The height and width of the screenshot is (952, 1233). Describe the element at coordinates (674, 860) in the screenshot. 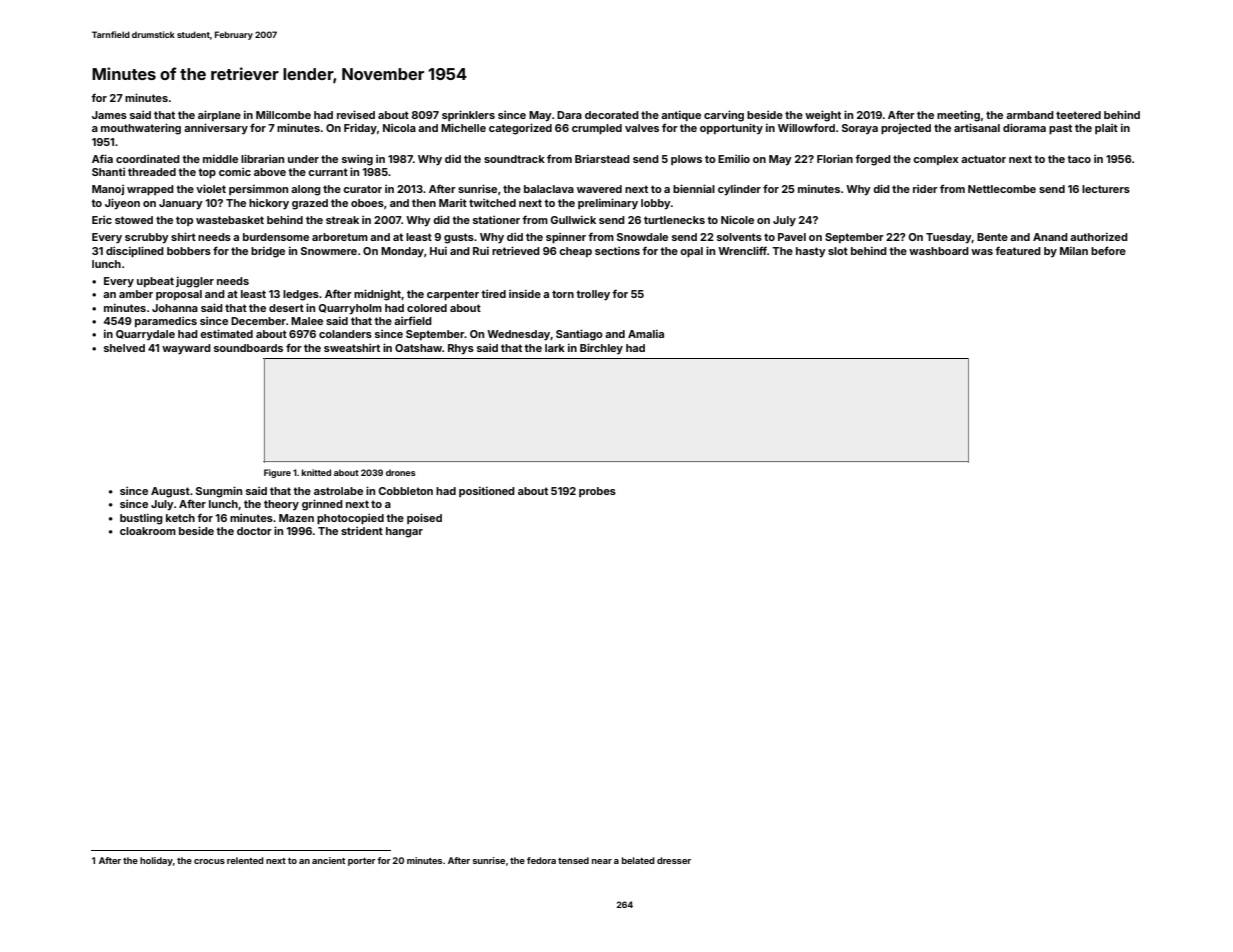

I see `dresser` at that location.
